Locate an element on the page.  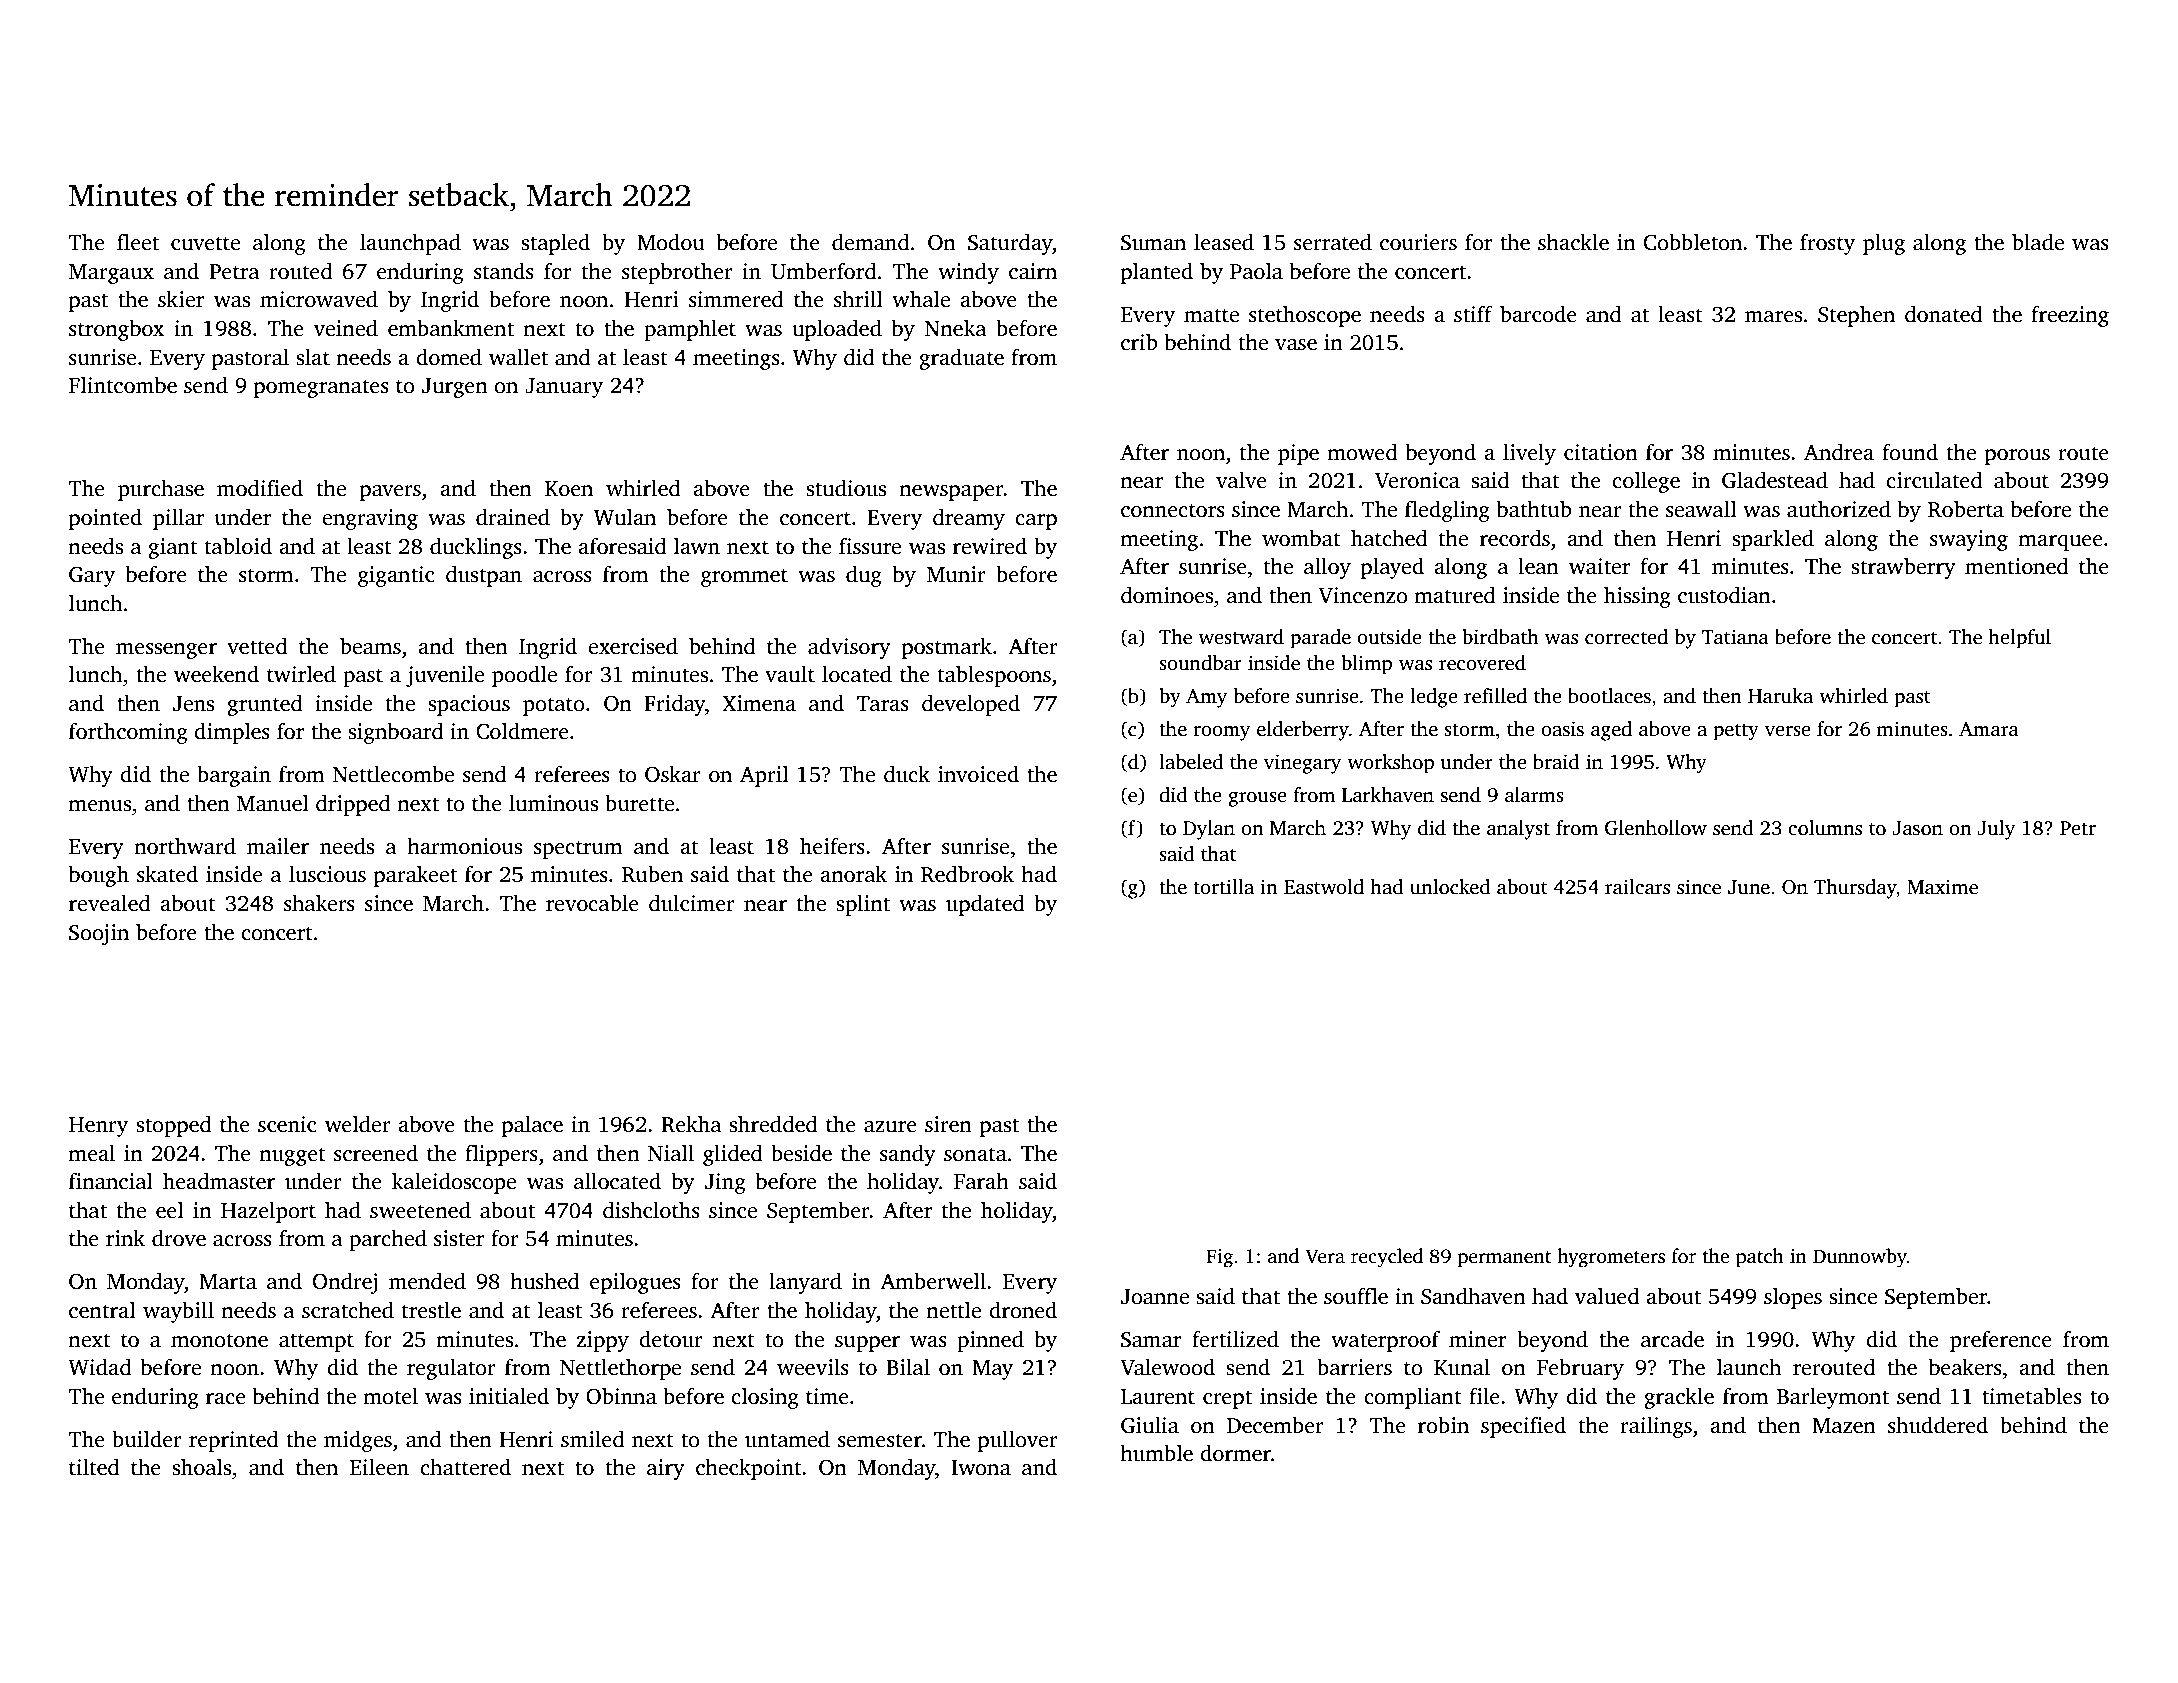
barriers is located at coordinates (1354, 1367).
